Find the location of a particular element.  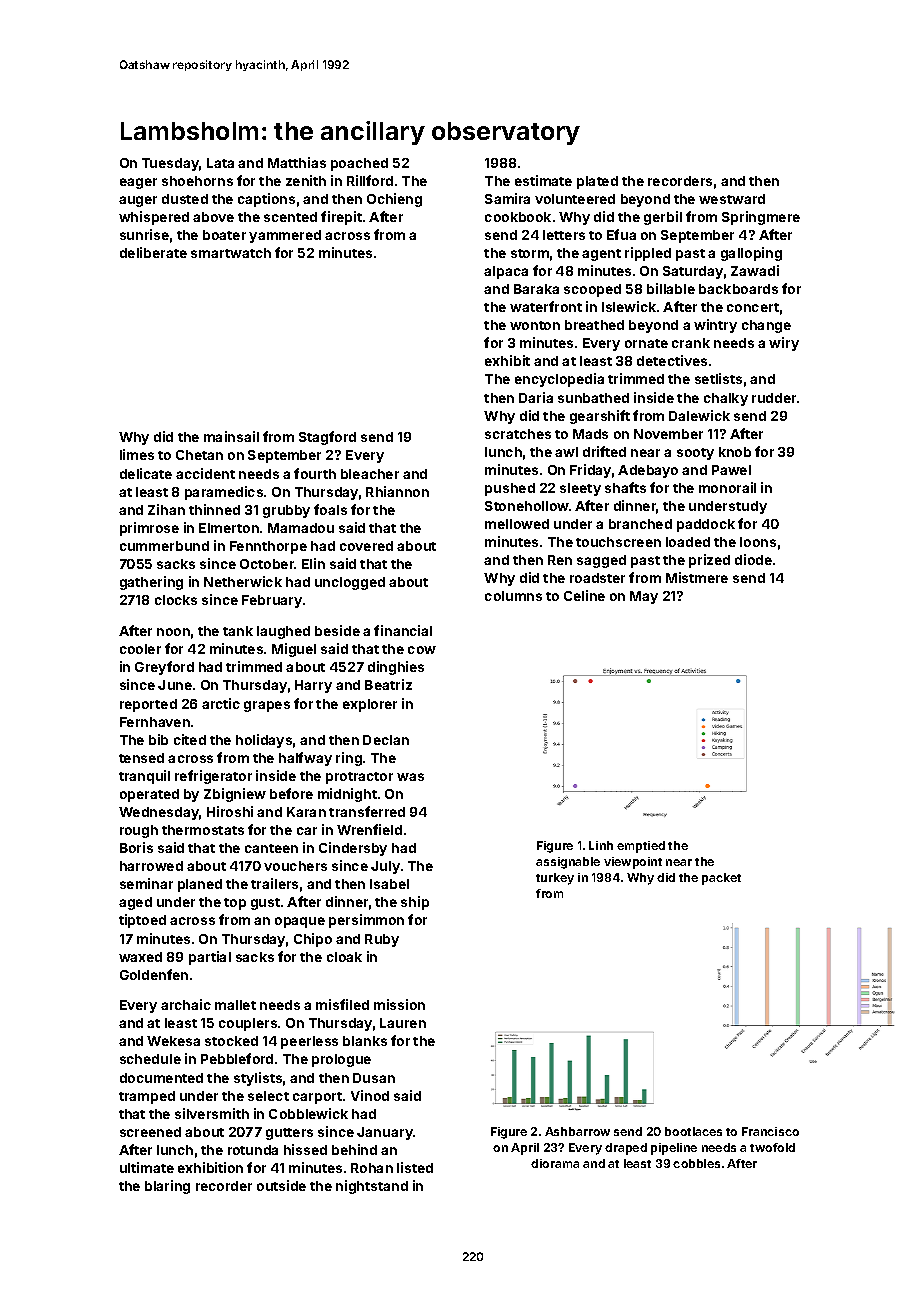

grapes is located at coordinates (267, 706).
